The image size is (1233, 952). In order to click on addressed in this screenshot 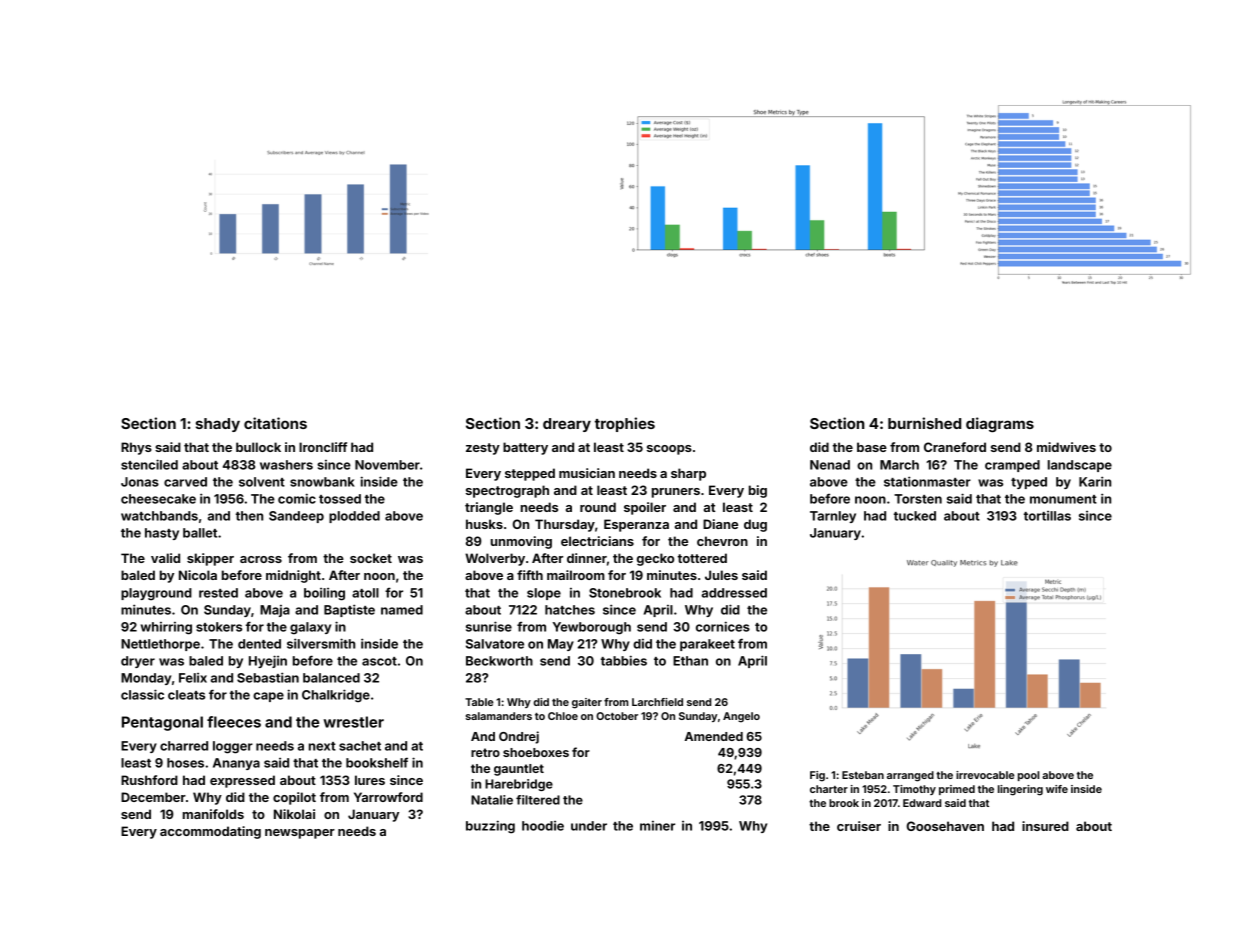, I will do `click(734, 593)`.
